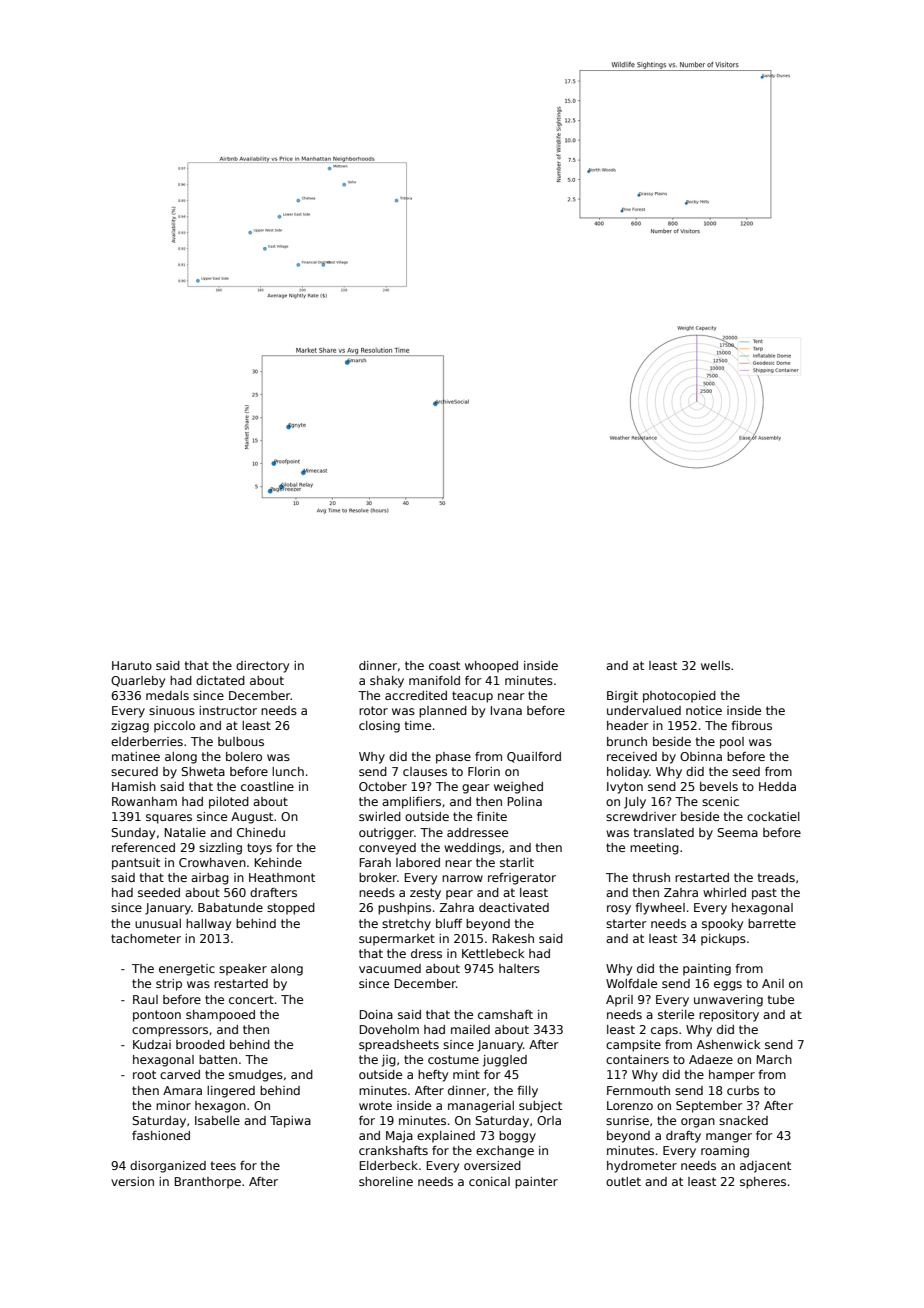 The width and height of the page is (924, 1308). What do you see at coordinates (728, 986) in the page?
I see `eggs` at bounding box center [728, 986].
